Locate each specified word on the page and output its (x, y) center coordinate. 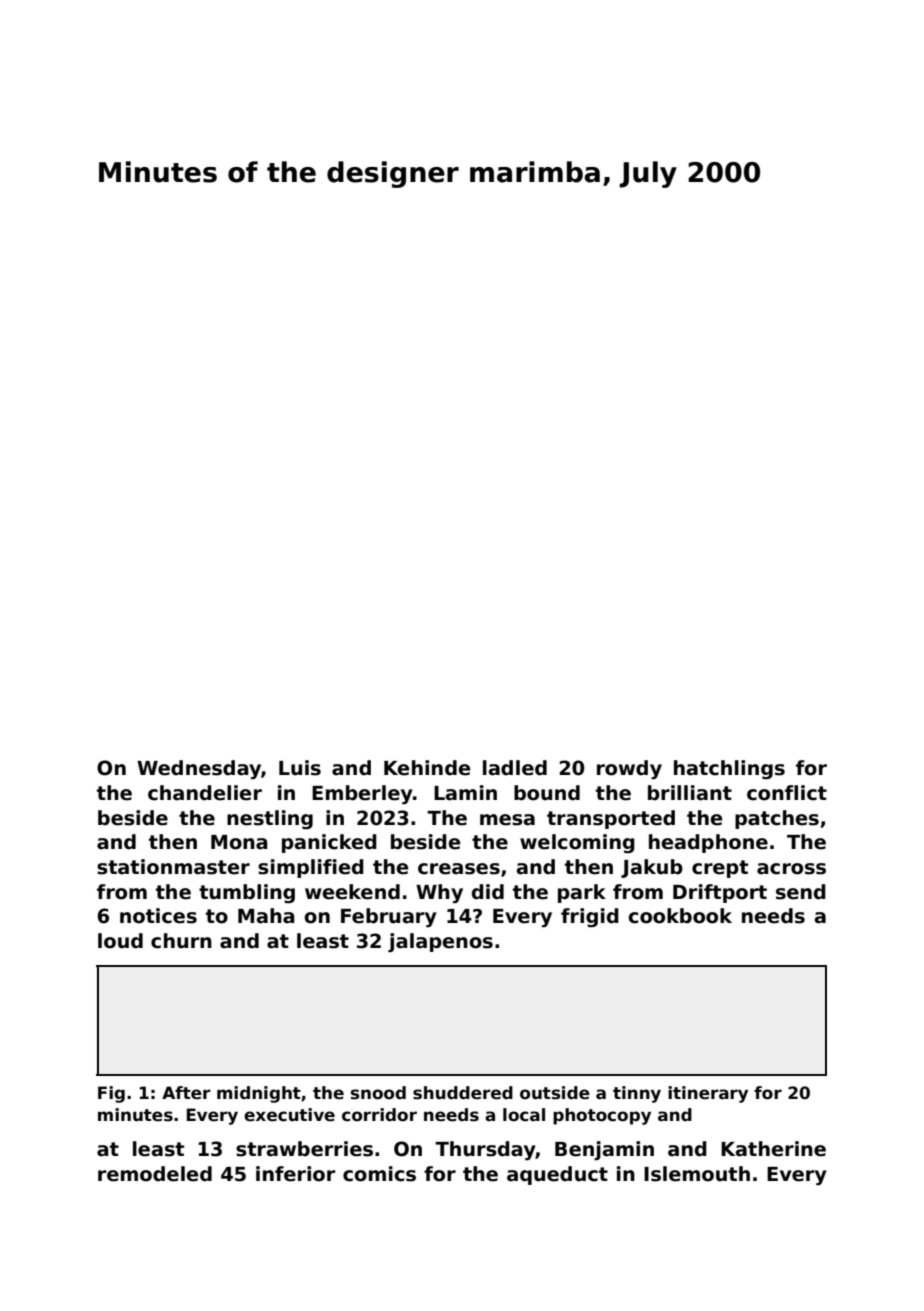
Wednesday (199, 769)
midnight (259, 1094)
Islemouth (697, 1174)
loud (120, 941)
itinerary (708, 1094)
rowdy (629, 769)
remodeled (155, 1174)
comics (379, 1174)
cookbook (680, 916)
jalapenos (440, 942)
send (801, 892)
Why (439, 893)
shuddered (463, 1093)
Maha (266, 916)
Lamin (465, 793)
